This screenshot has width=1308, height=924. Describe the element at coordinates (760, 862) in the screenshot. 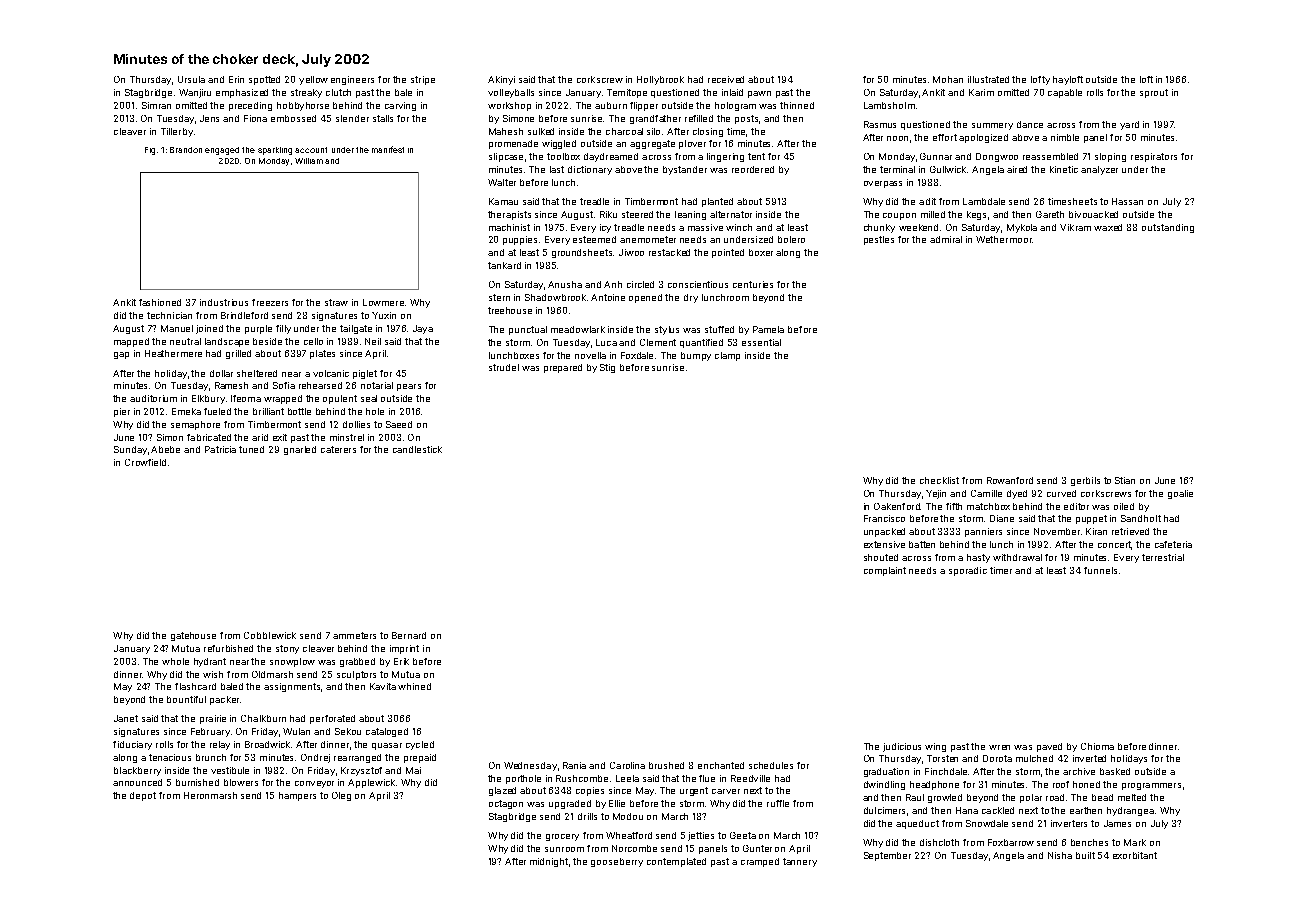

I see `cramped` at that location.
